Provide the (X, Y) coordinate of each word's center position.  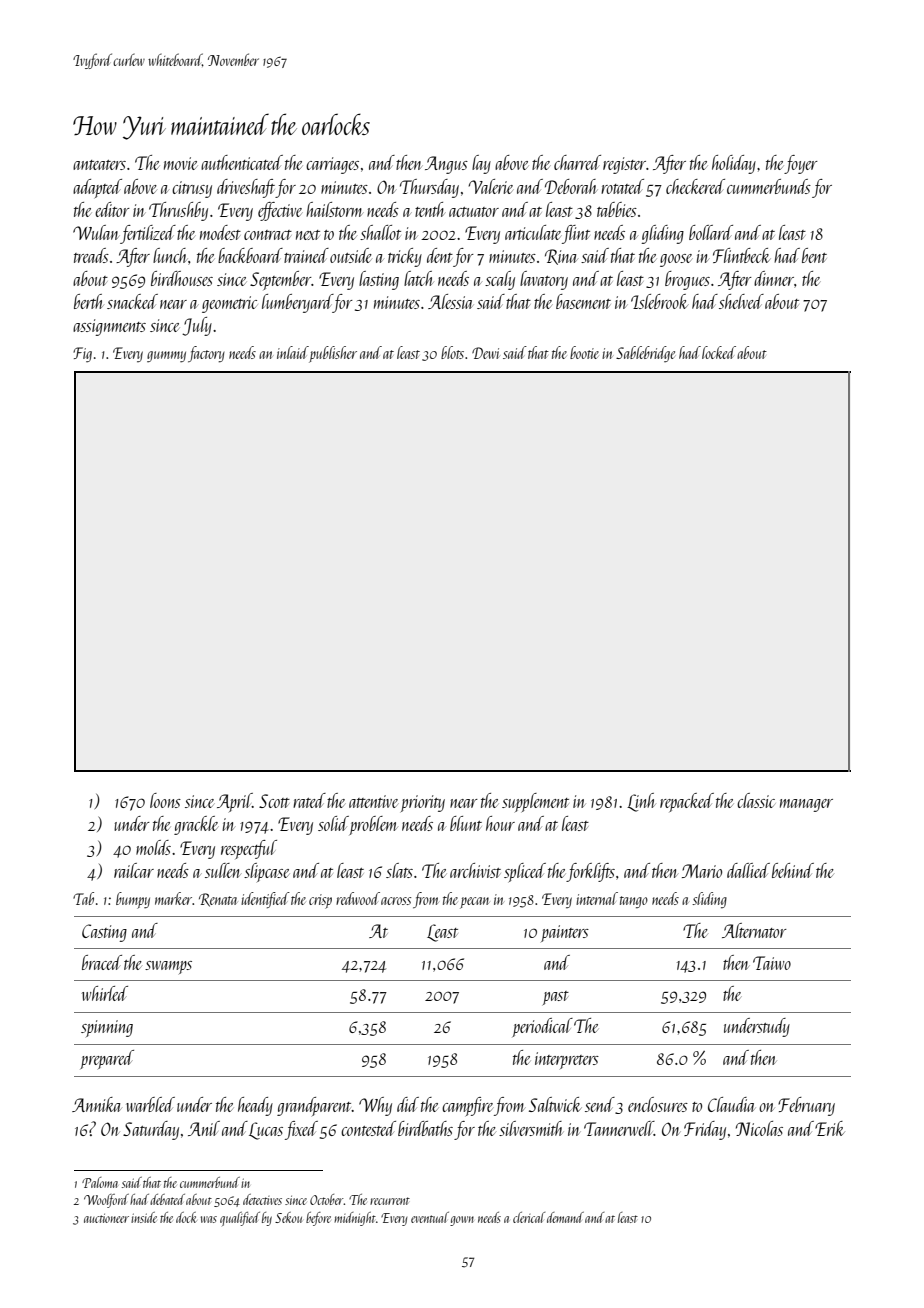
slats (399, 870)
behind (793, 870)
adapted (97, 188)
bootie (584, 352)
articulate (533, 232)
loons (165, 800)
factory (206, 354)
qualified (240, 1219)
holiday (734, 164)
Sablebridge (645, 354)
